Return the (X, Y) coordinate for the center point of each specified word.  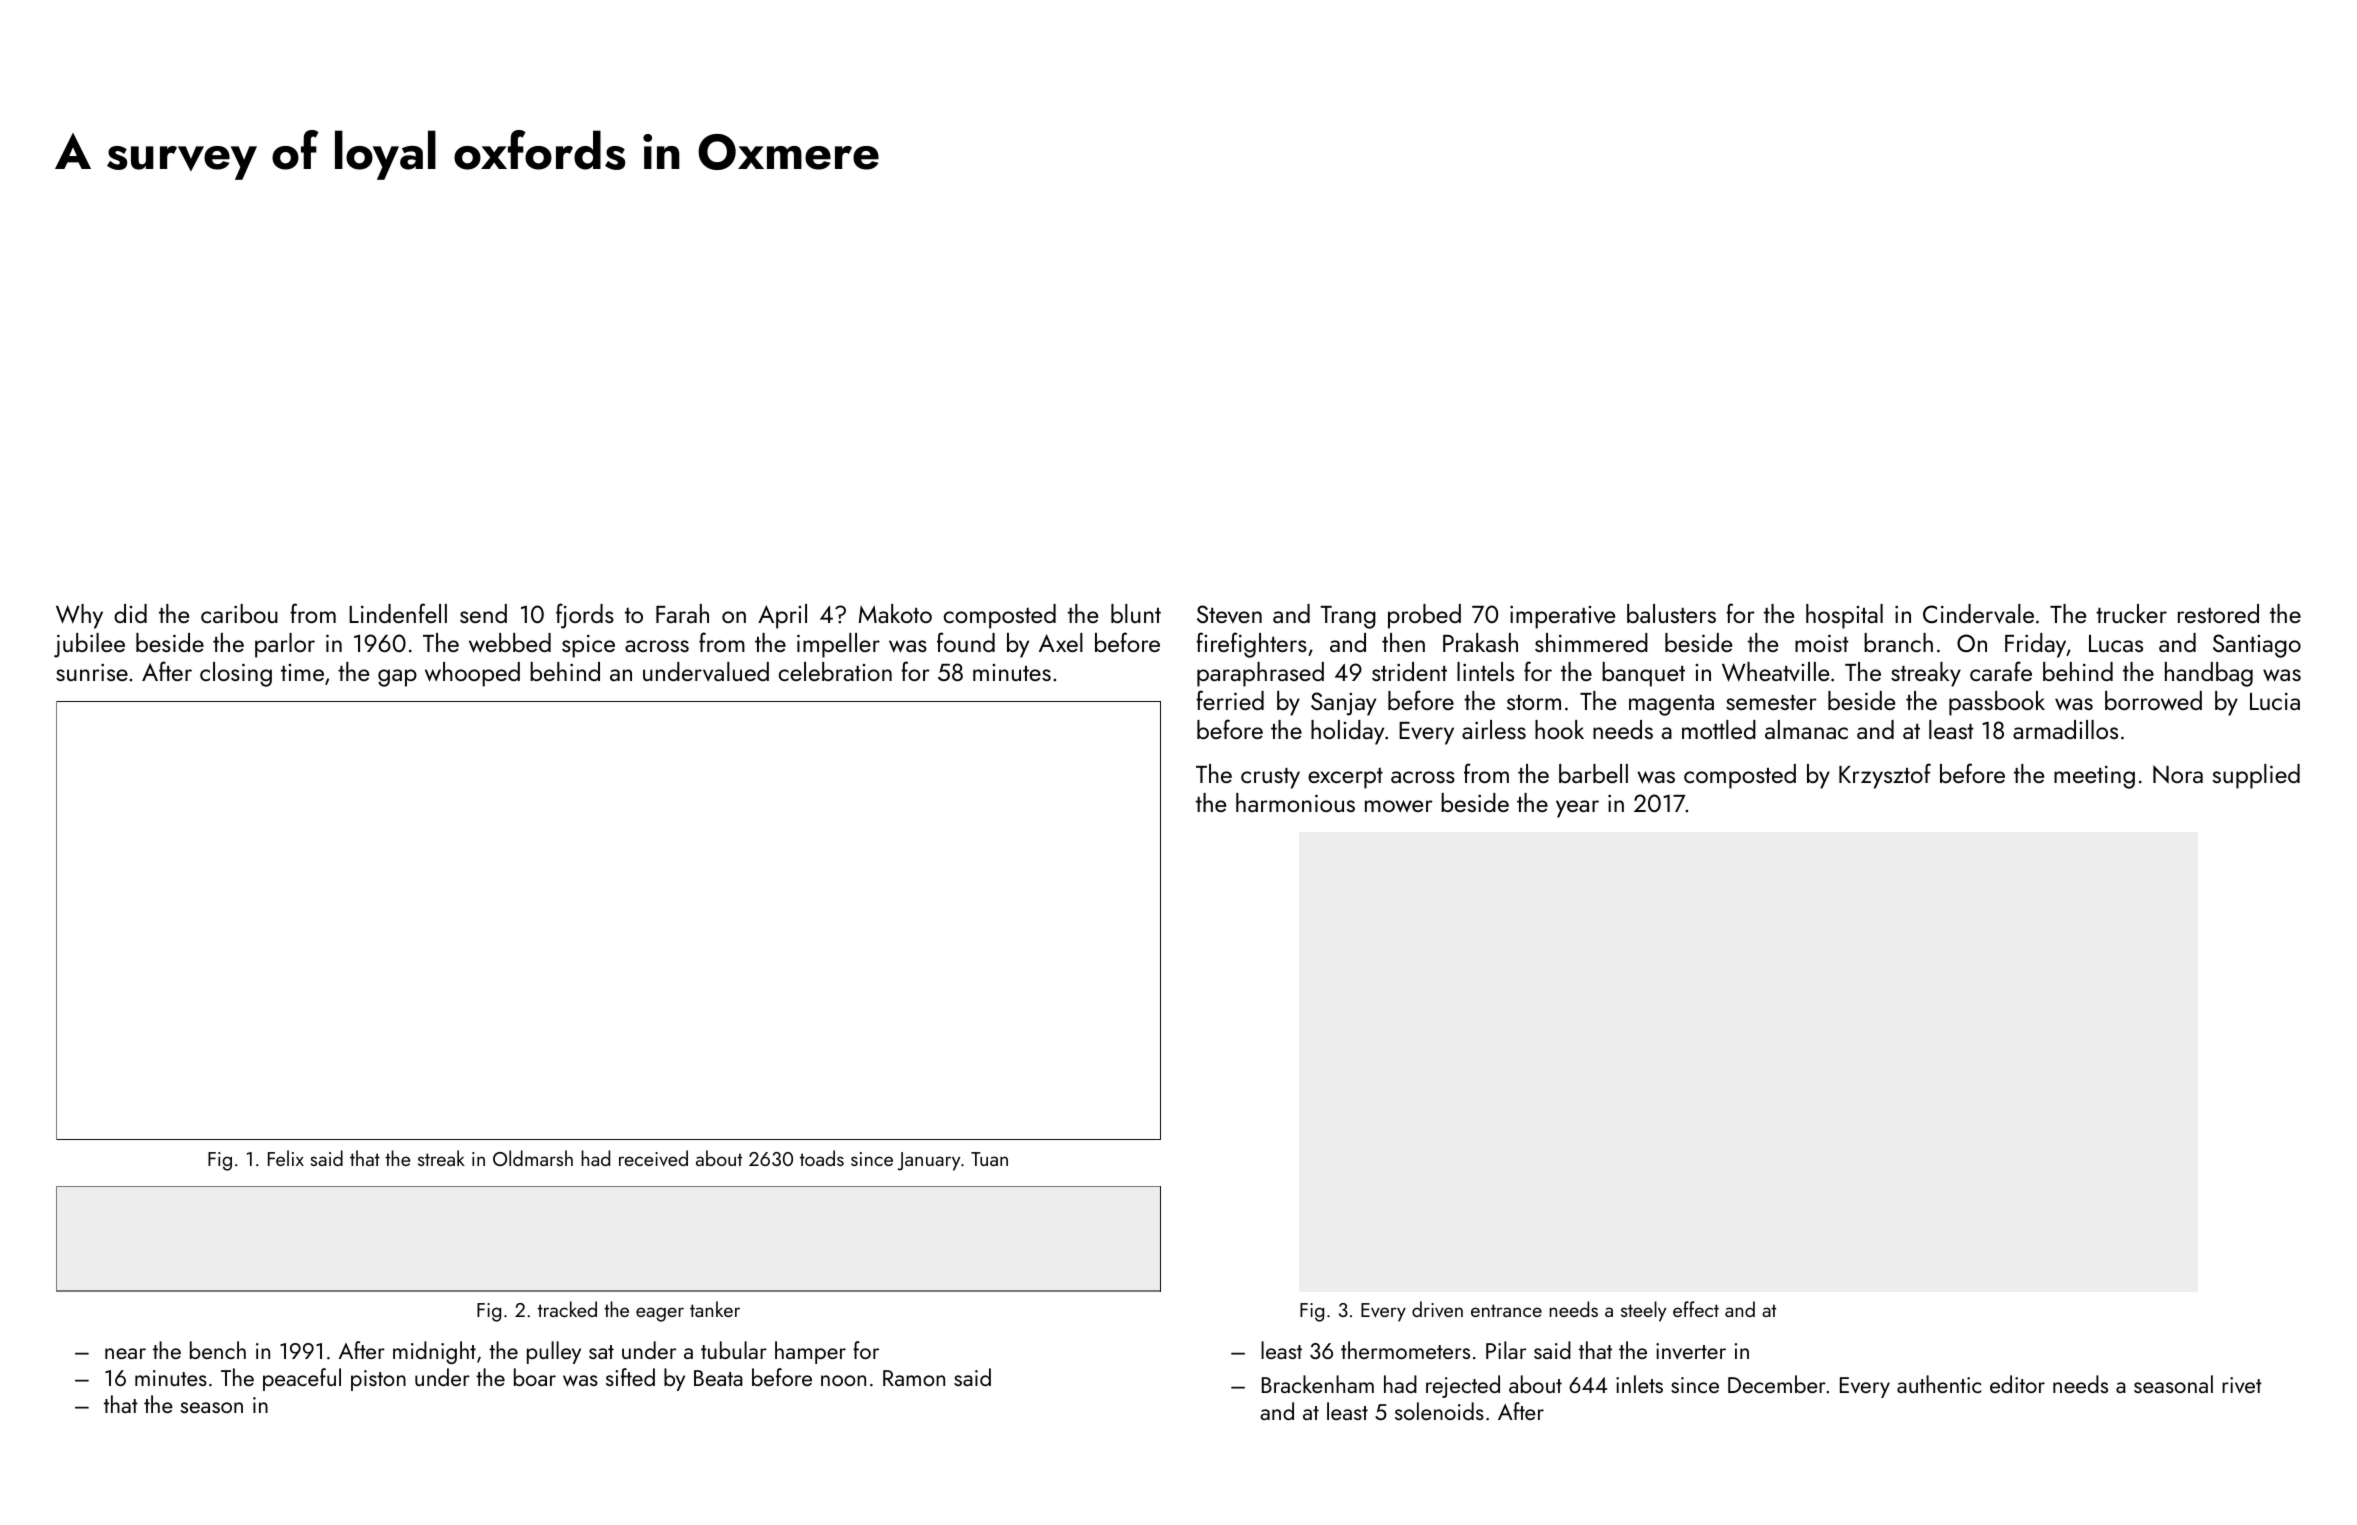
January (929, 1161)
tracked (567, 1309)
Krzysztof (1885, 776)
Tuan (989, 1159)
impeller (838, 645)
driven (1437, 1309)
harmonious (1295, 802)
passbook (1997, 703)
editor (2017, 1384)
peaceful (302, 1379)
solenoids (1439, 1411)
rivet (2242, 1385)
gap (397, 678)
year (1577, 809)
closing (236, 674)
